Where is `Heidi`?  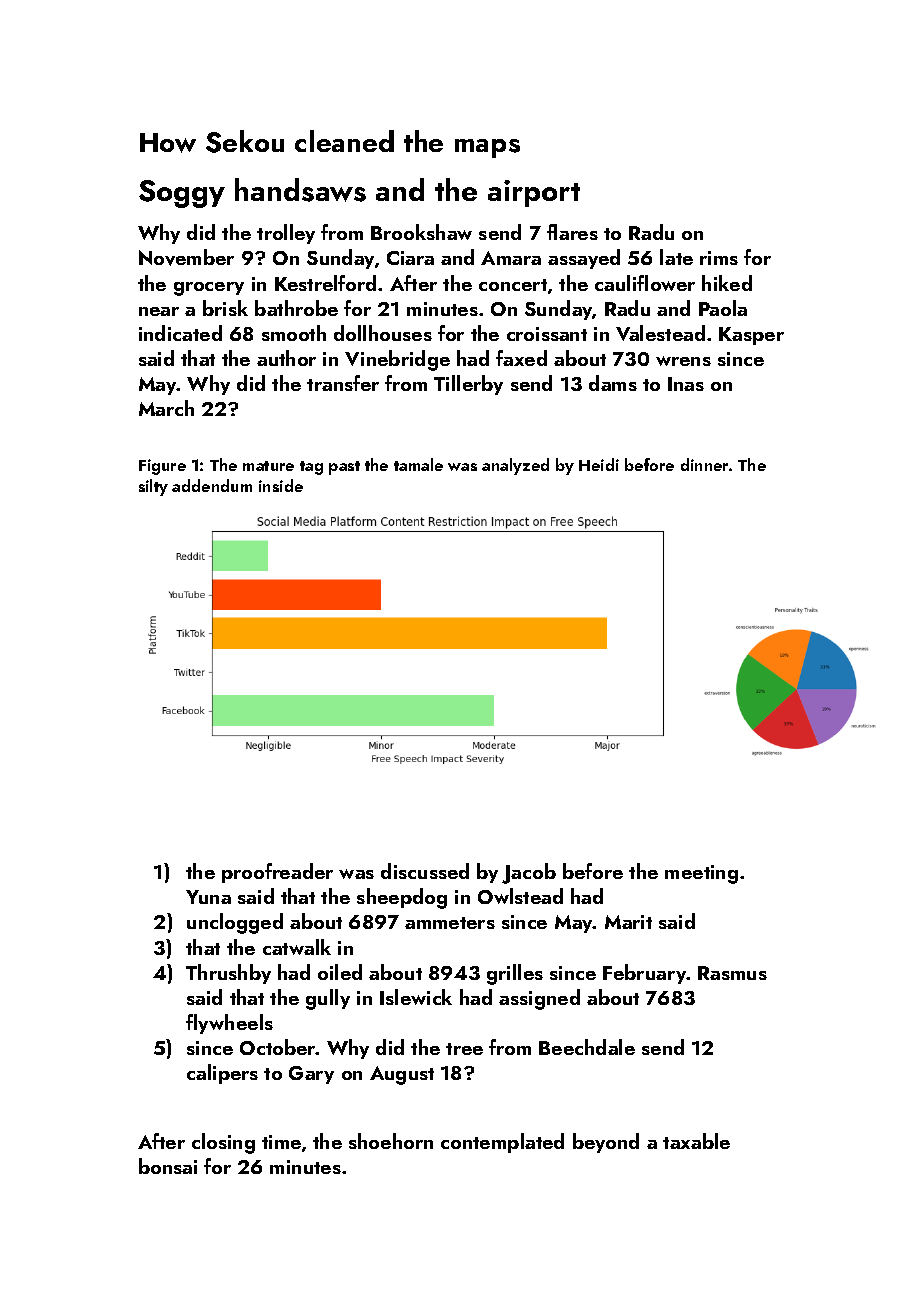
Heidi is located at coordinates (599, 464).
